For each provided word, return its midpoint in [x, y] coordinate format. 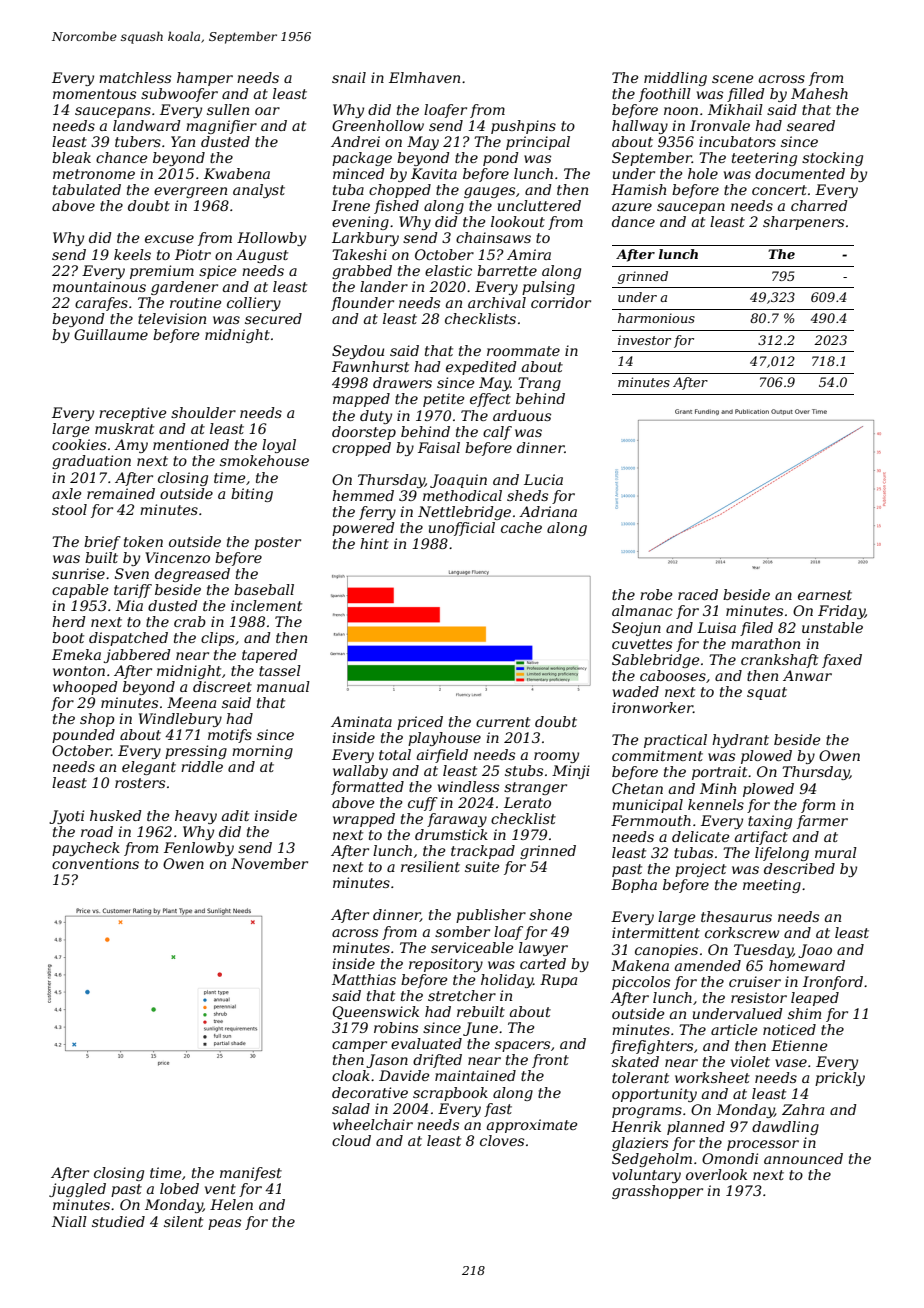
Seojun [636, 629]
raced [698, 594]
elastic [448, 270]
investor [644, 340]
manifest [251, 1174]
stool [69, 509]
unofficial [462, 529]
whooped [85, 688]
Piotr [193, 254]
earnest [825, 595]
